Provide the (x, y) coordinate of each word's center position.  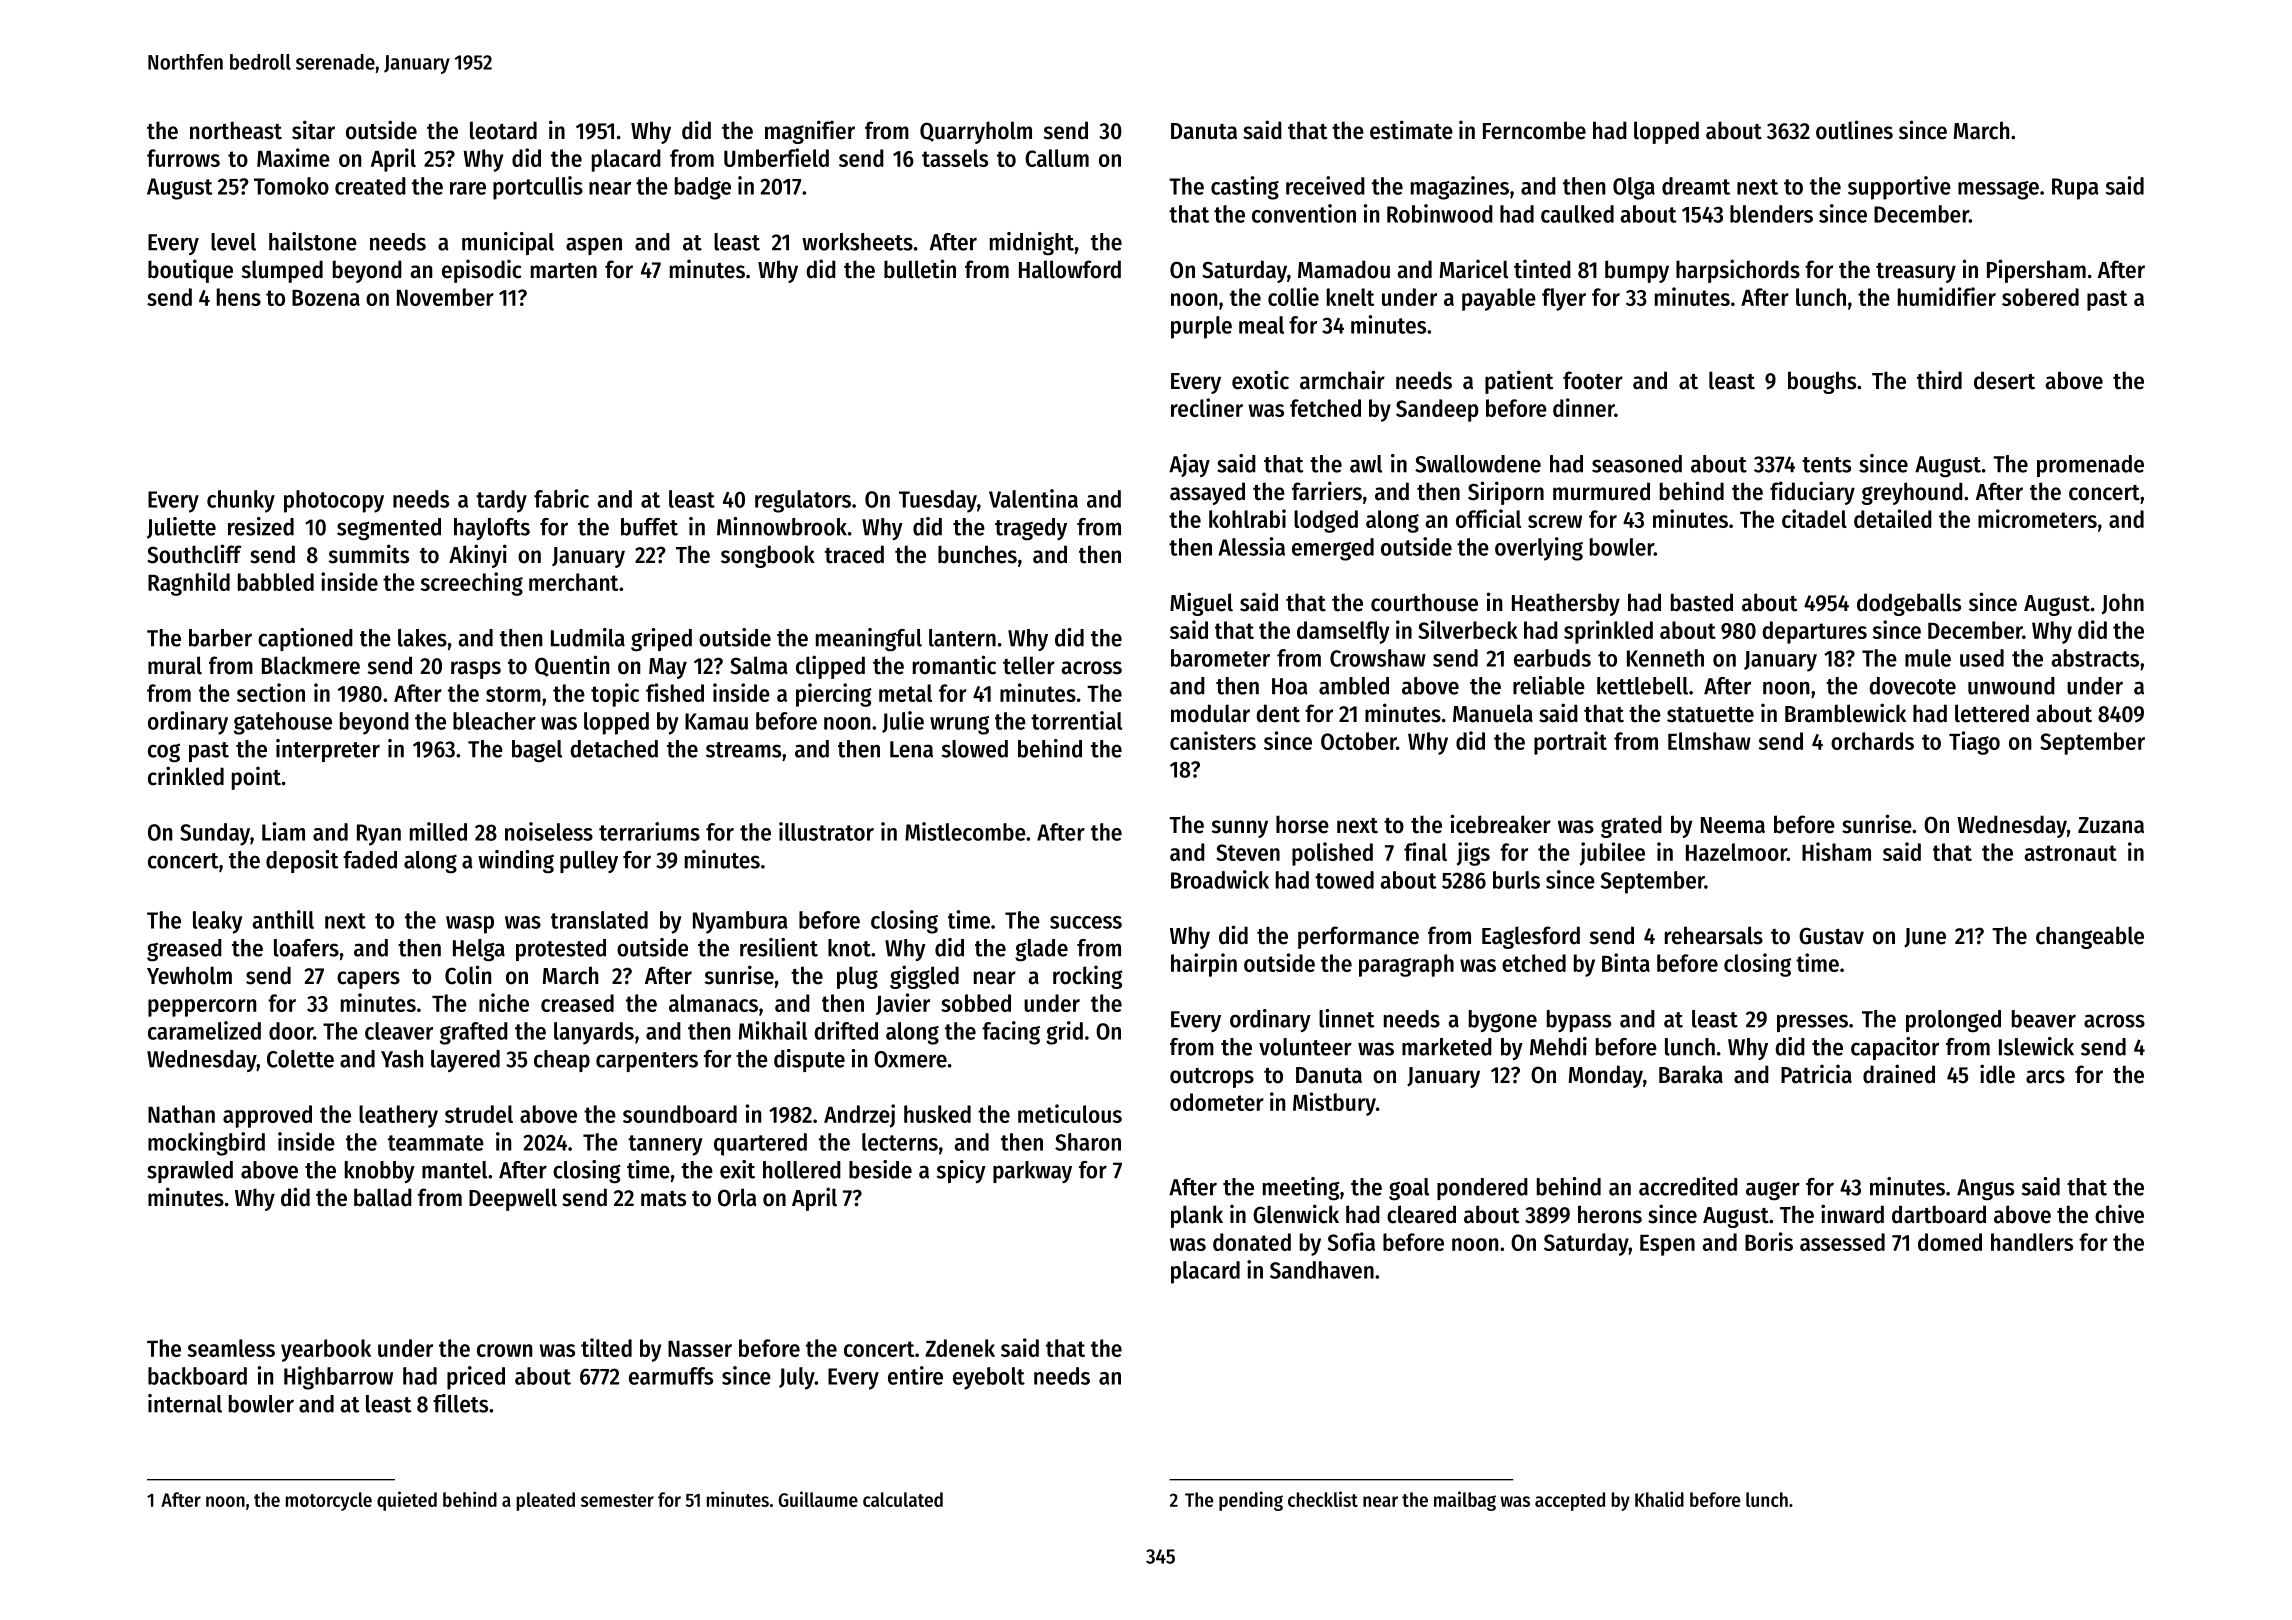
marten (564, 271)
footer (1593, 380)
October (1358, 741)
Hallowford (1070, 269)
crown (504, 1350)
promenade (2090, 466)
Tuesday (938, 501)
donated (1252, 1242)
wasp (470, 925)
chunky (241, 501)
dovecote (1912, 686)
